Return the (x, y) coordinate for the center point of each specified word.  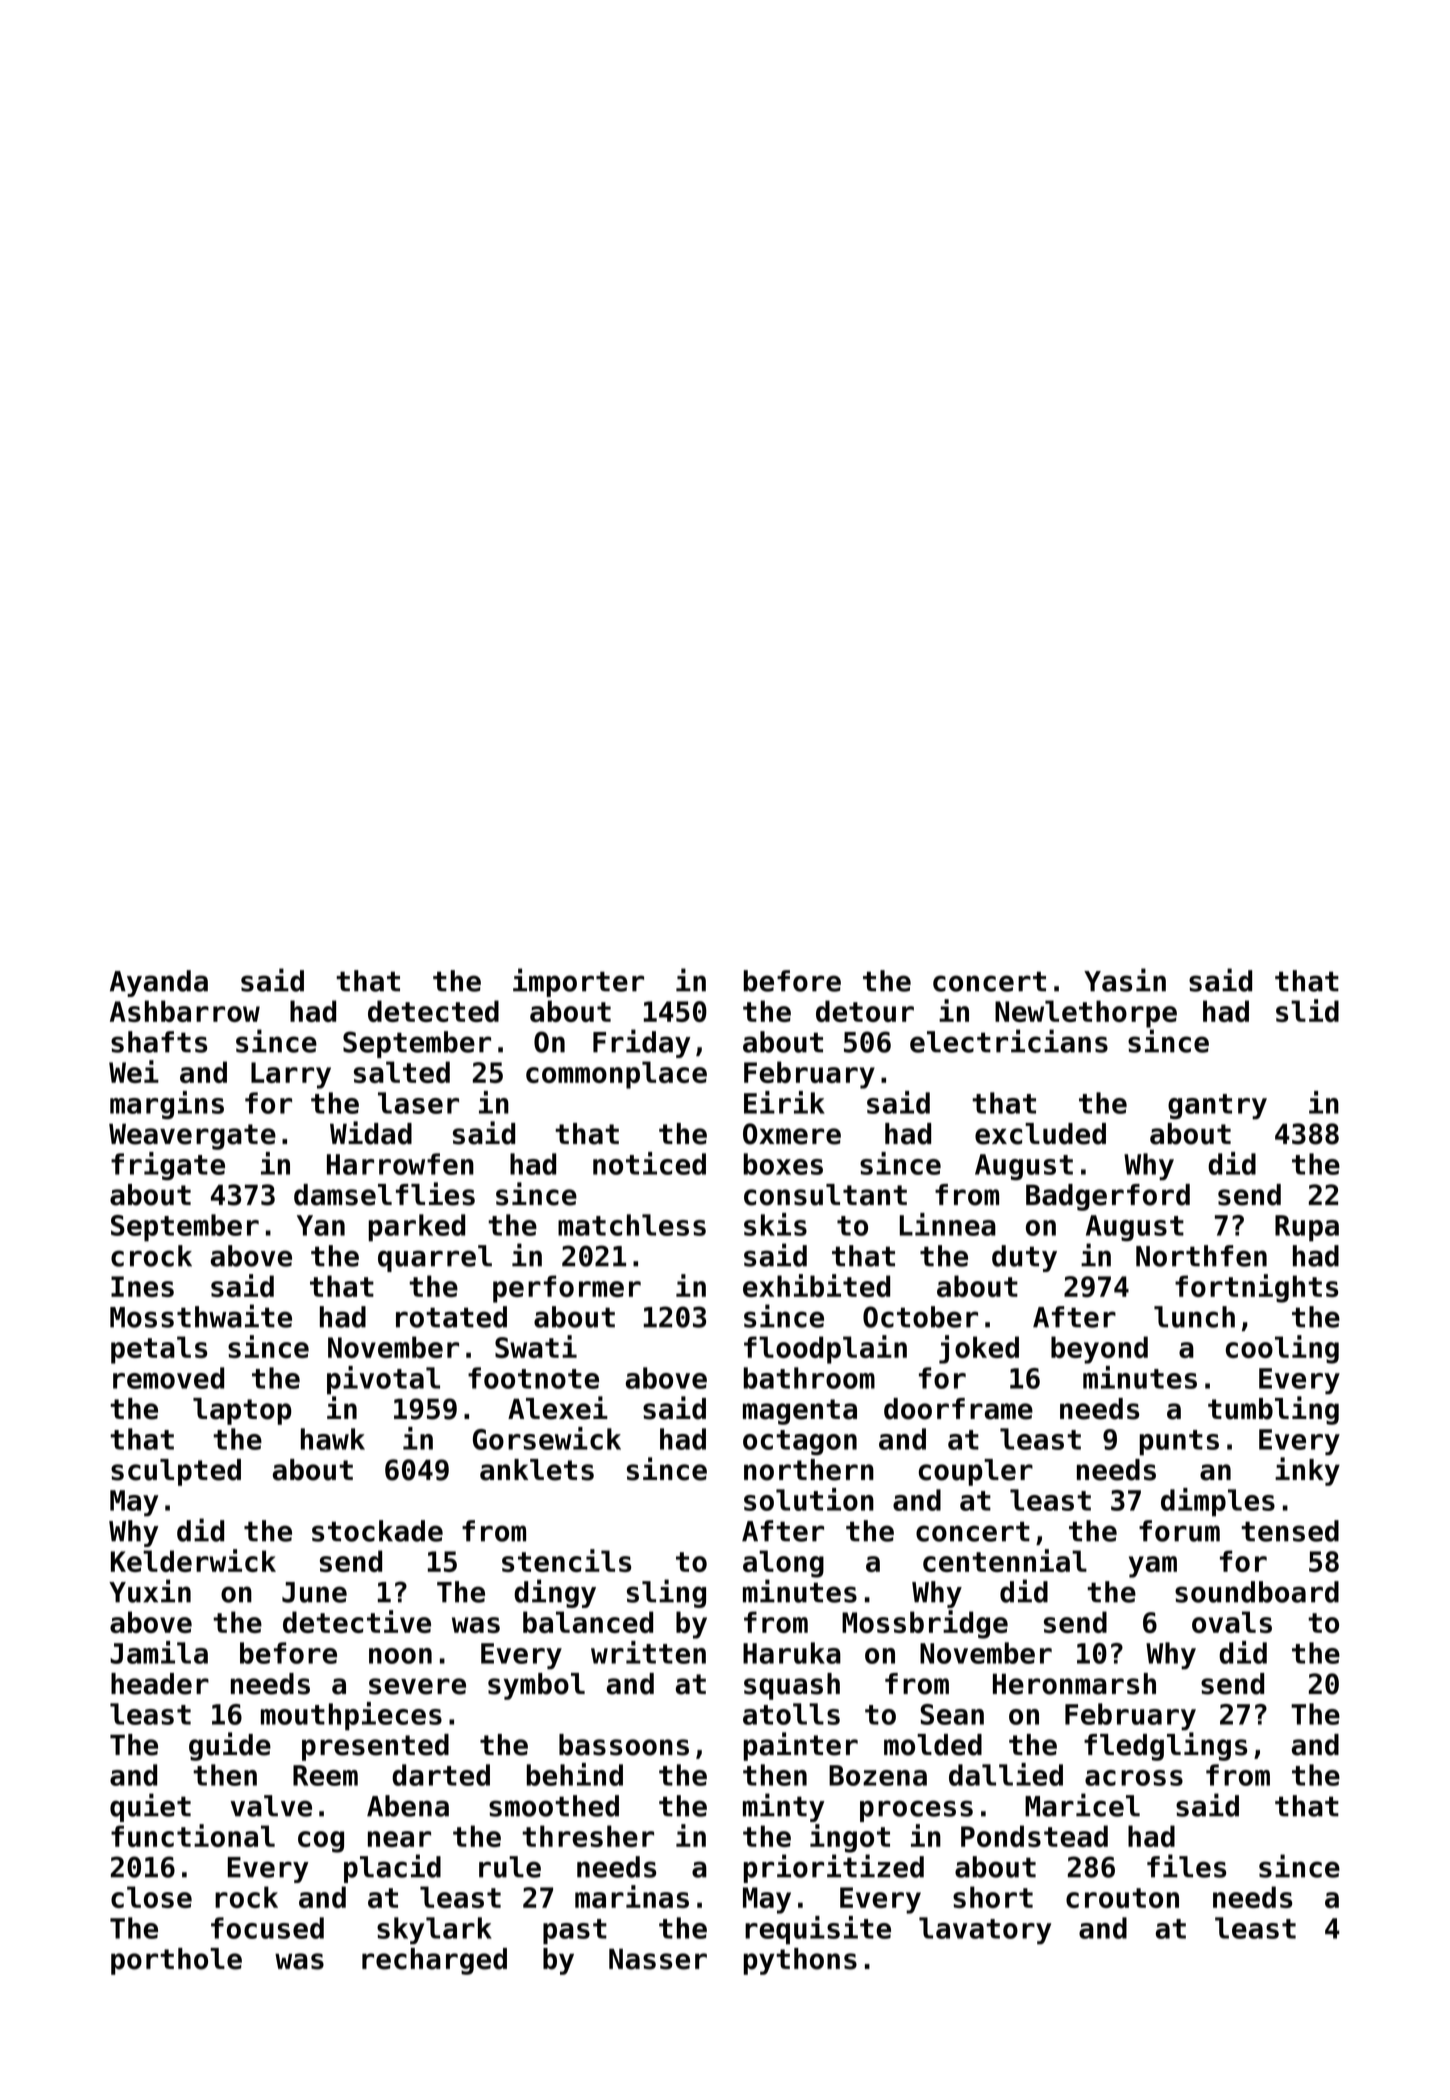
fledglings (1165, 1746)
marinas (632, 1896)
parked (417, 1228)
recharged (434, 1961)
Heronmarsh (1074, 1684)
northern (809, 1470)
